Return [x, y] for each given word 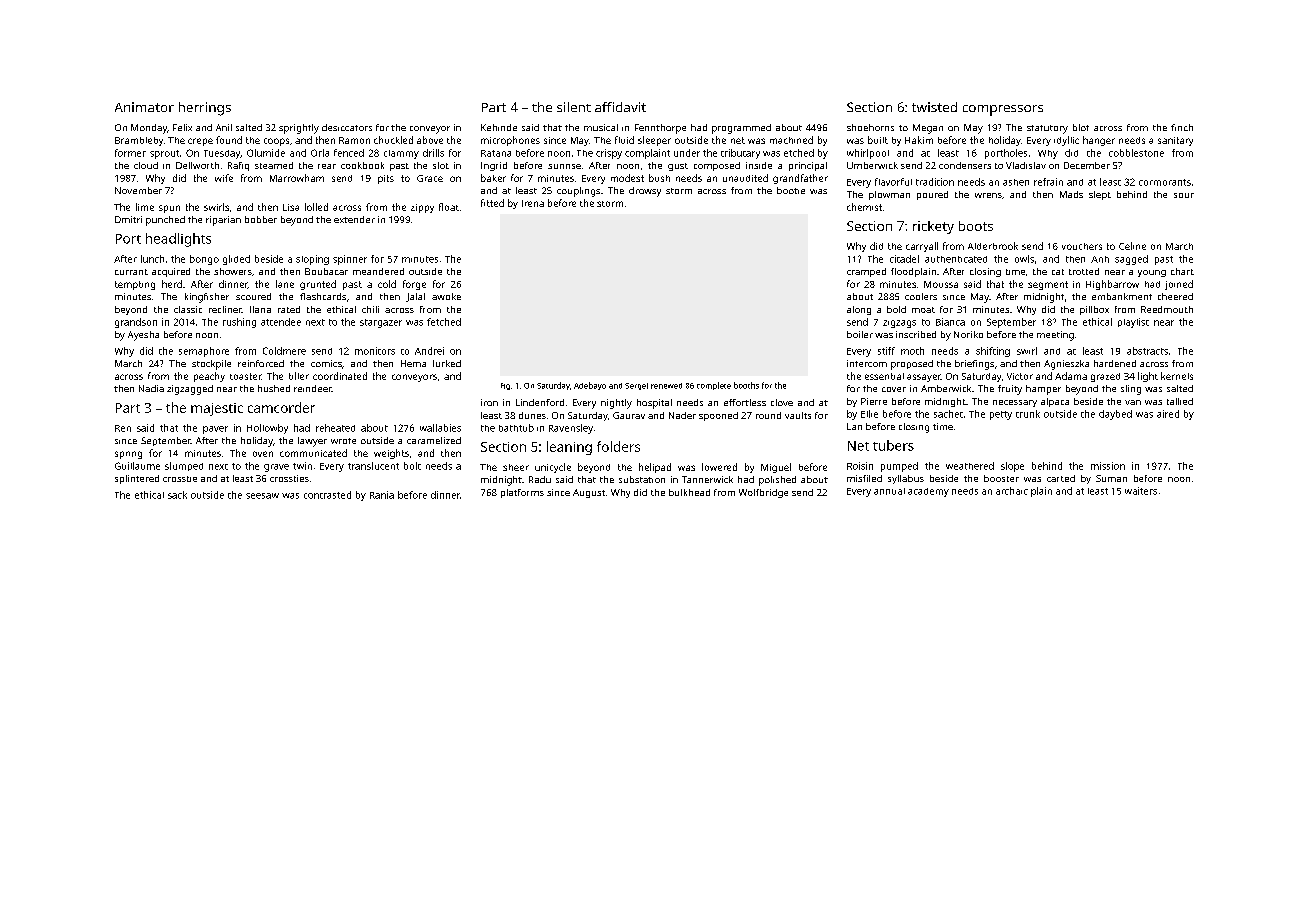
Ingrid [494, 166]
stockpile [211, 365]
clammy [401, 154]
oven [263, 454]
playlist [1133, 323]
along [859, 310]
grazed [1105, 377]
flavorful [893, 182]
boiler [860, 334]
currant [131, 272]
